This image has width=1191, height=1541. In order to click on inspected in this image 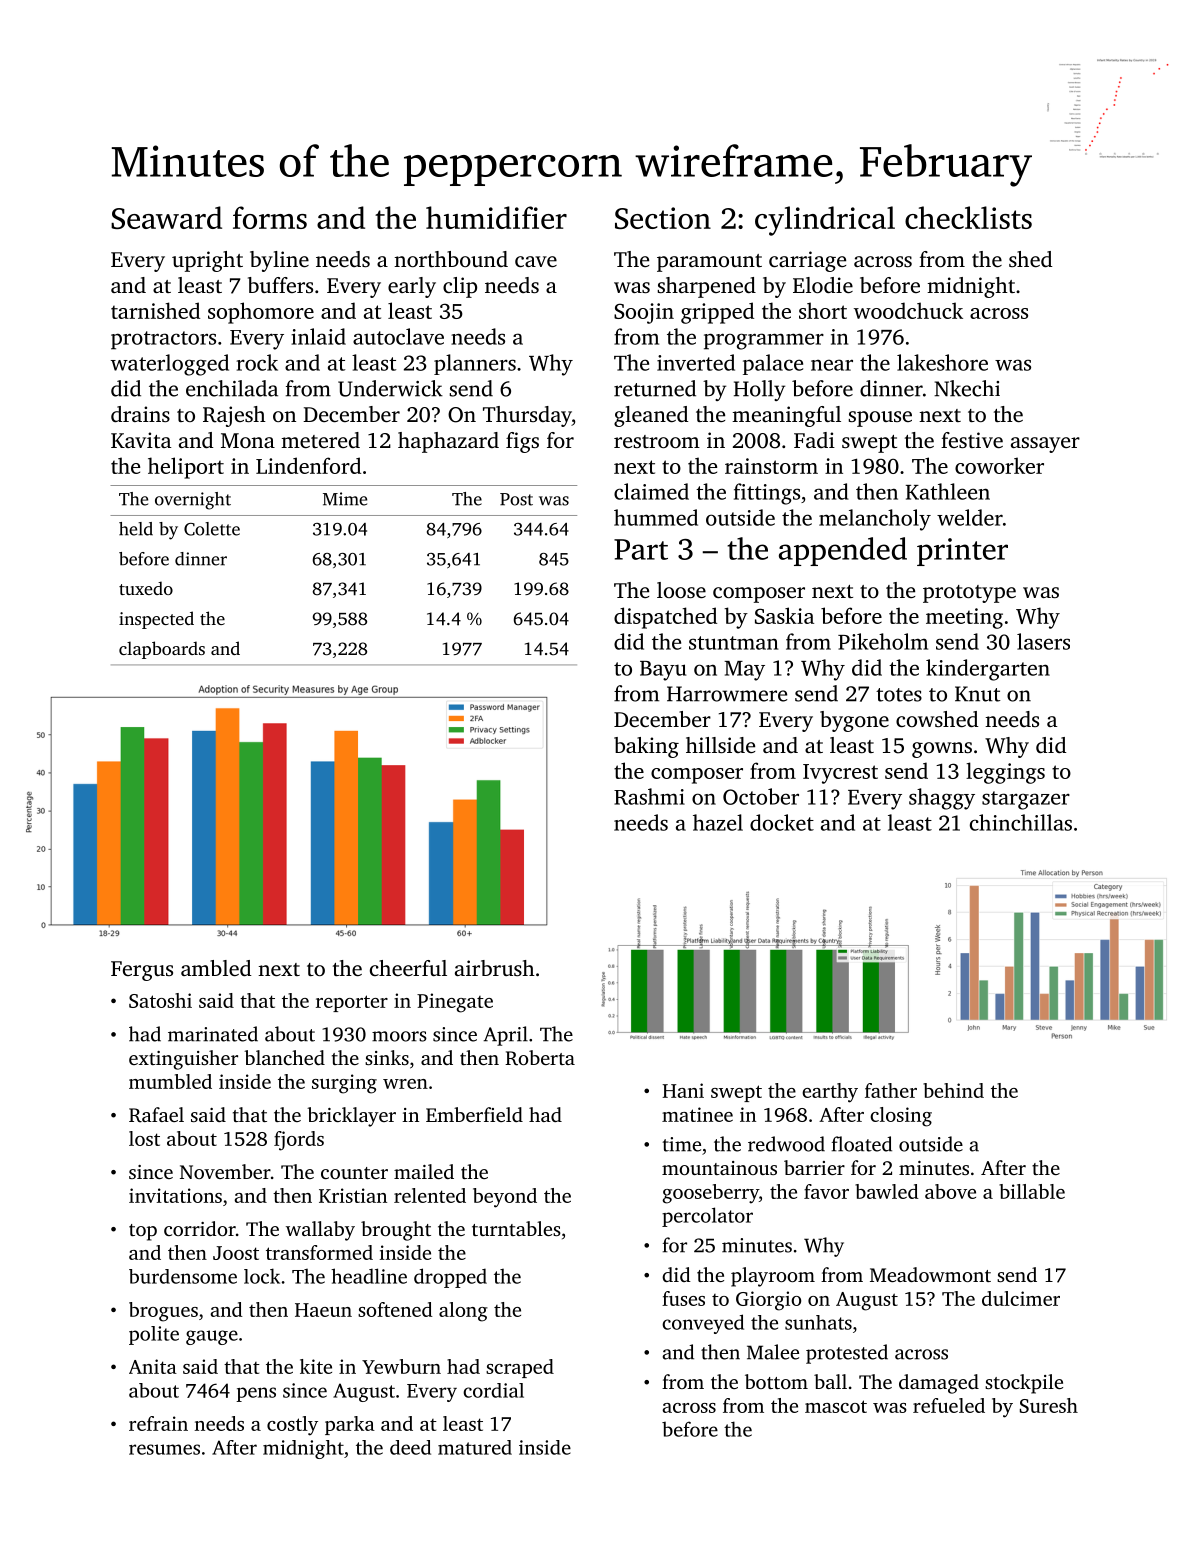, I will do `click(156, 620)`.
